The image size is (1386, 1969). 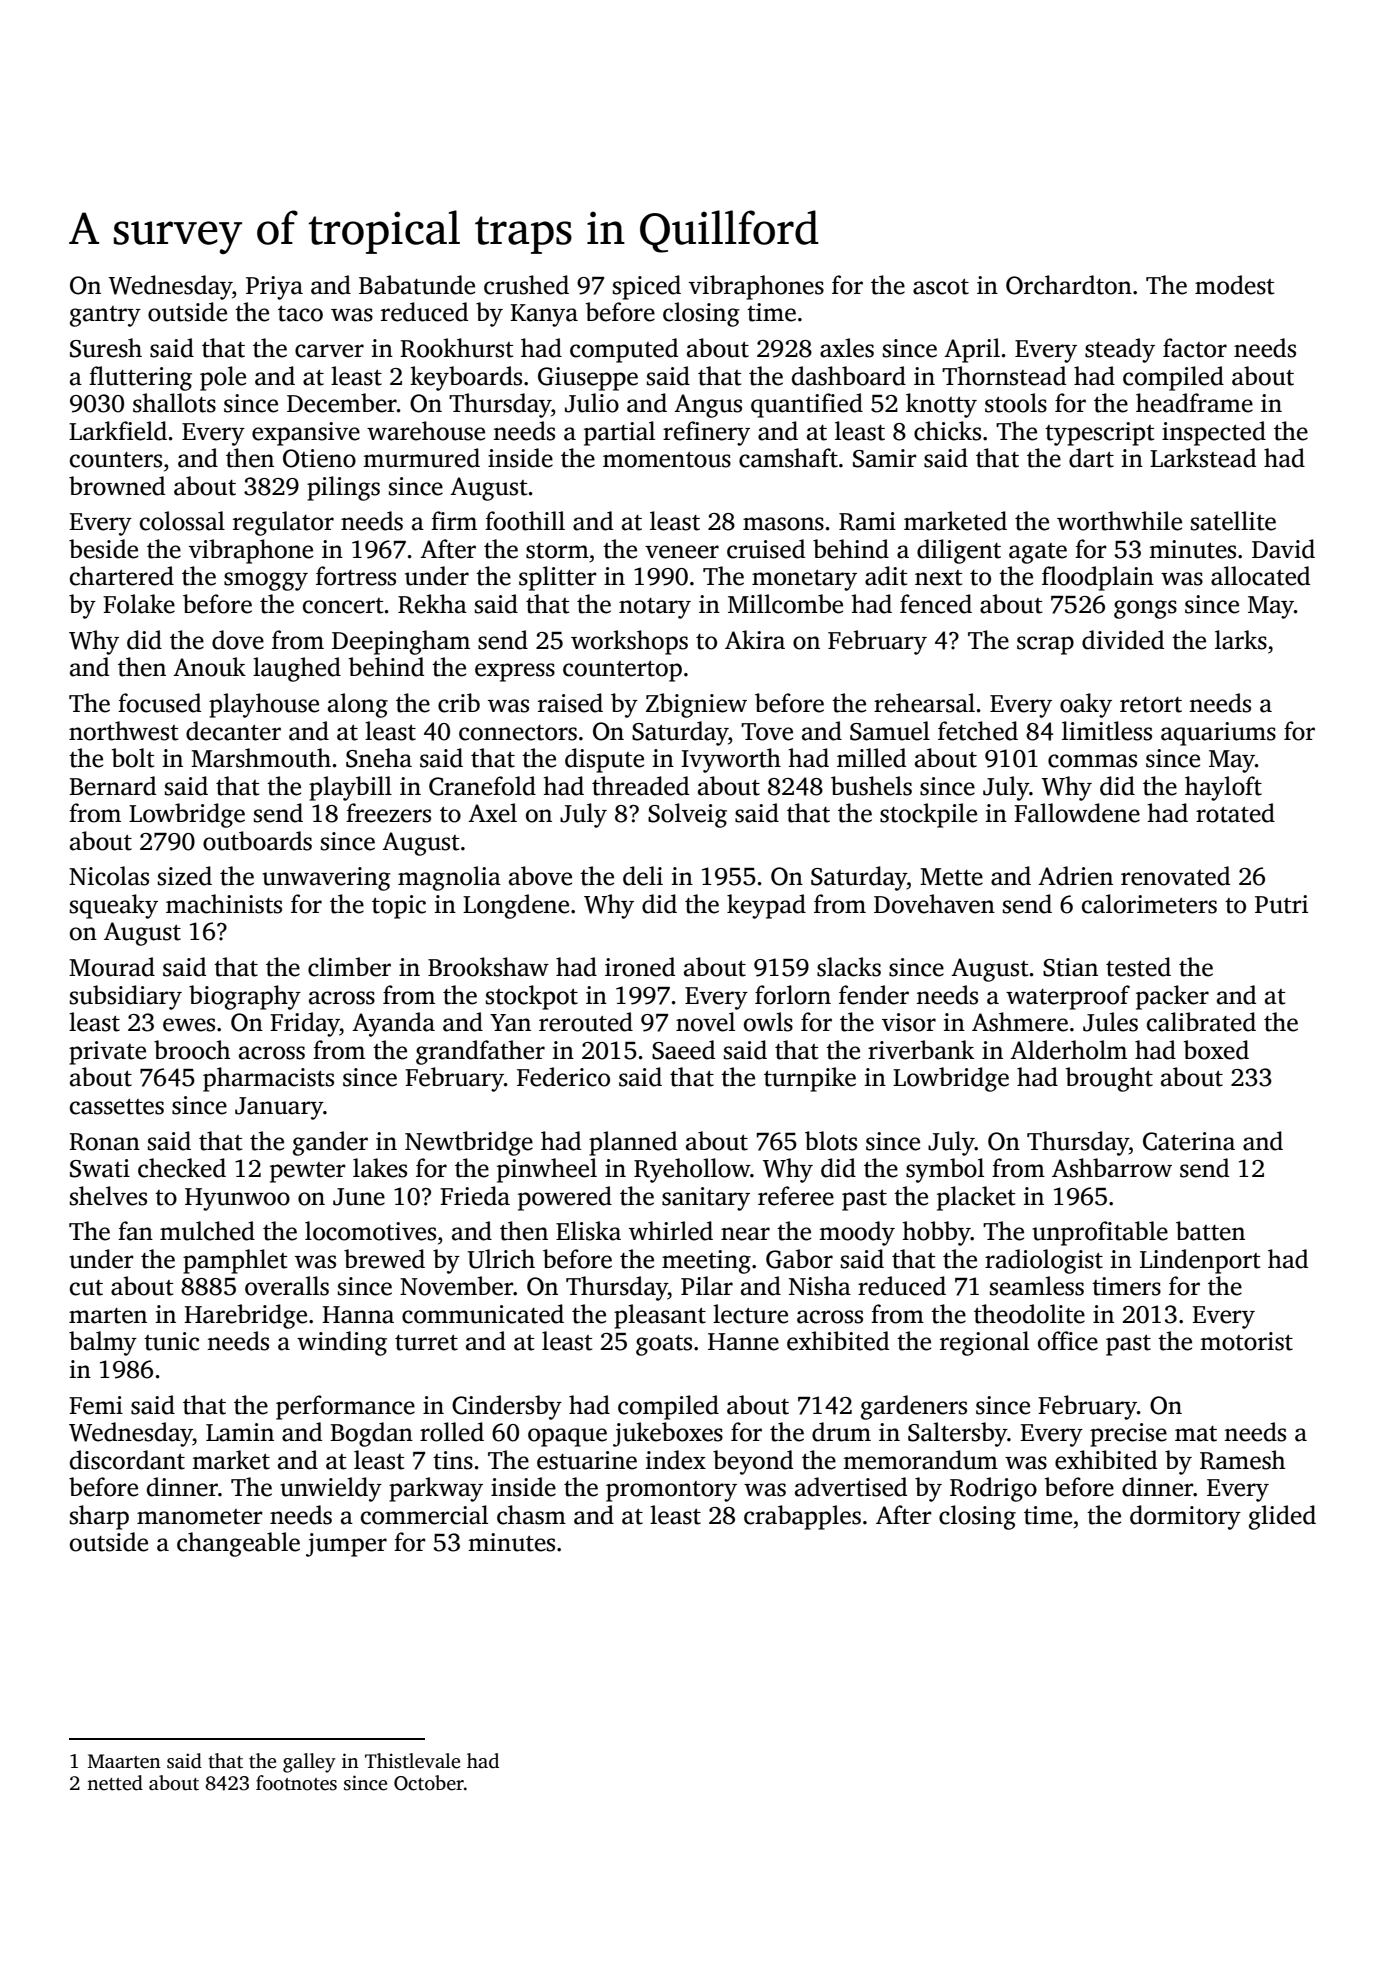 What do you see at coordinates (1070, 967) in the screenshot?
I see `Stian` at bounding box center [1070, 967].
